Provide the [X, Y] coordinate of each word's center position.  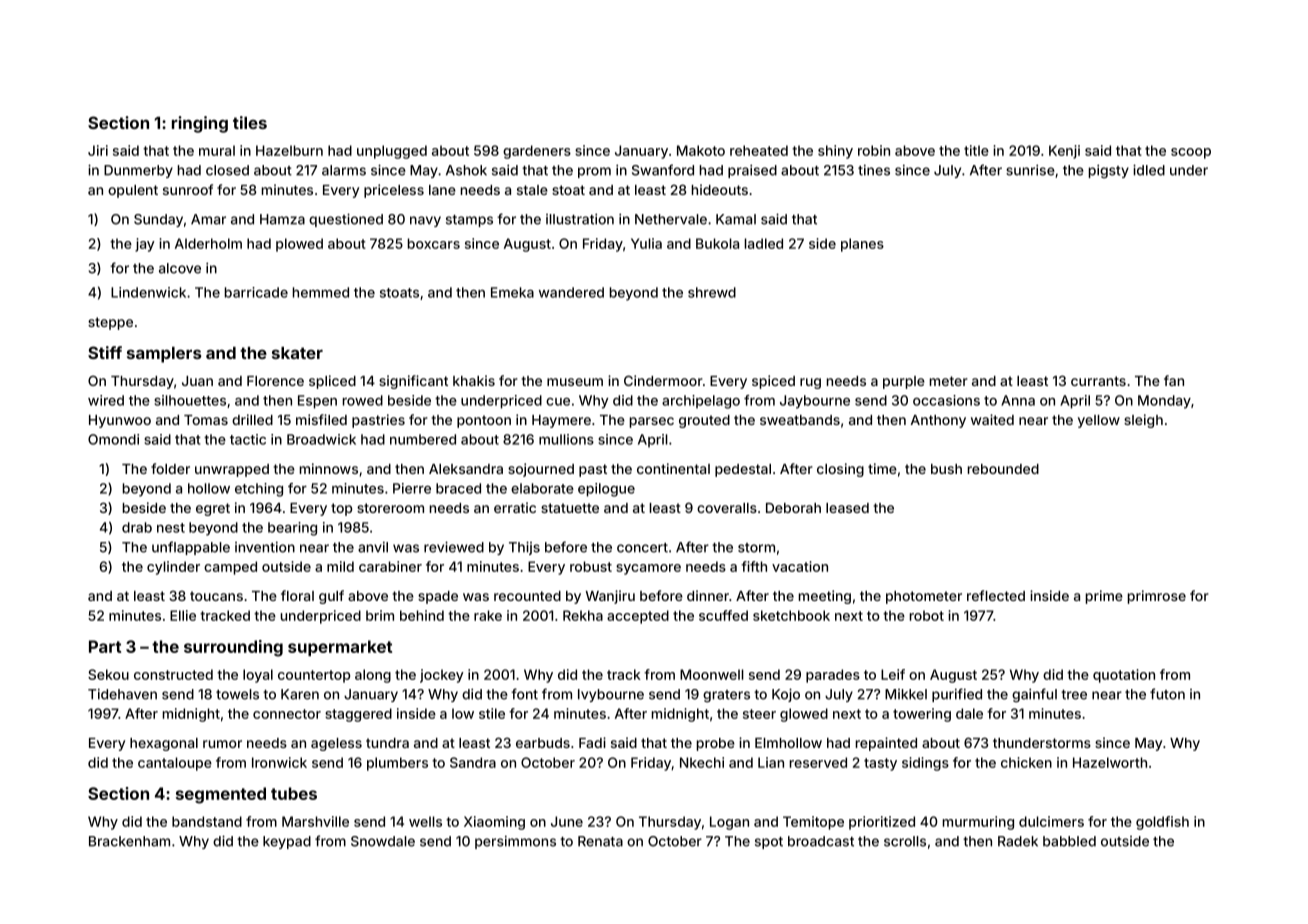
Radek [1018, 841]
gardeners [537, 152]
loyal [258, 676]
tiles [250, 122]
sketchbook [791, 615]
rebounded [1003, 469]
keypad [287, 842]
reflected [996, 595]
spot [769, 843]
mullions [566, 439]
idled [1149, 170]
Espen [317, 402]
